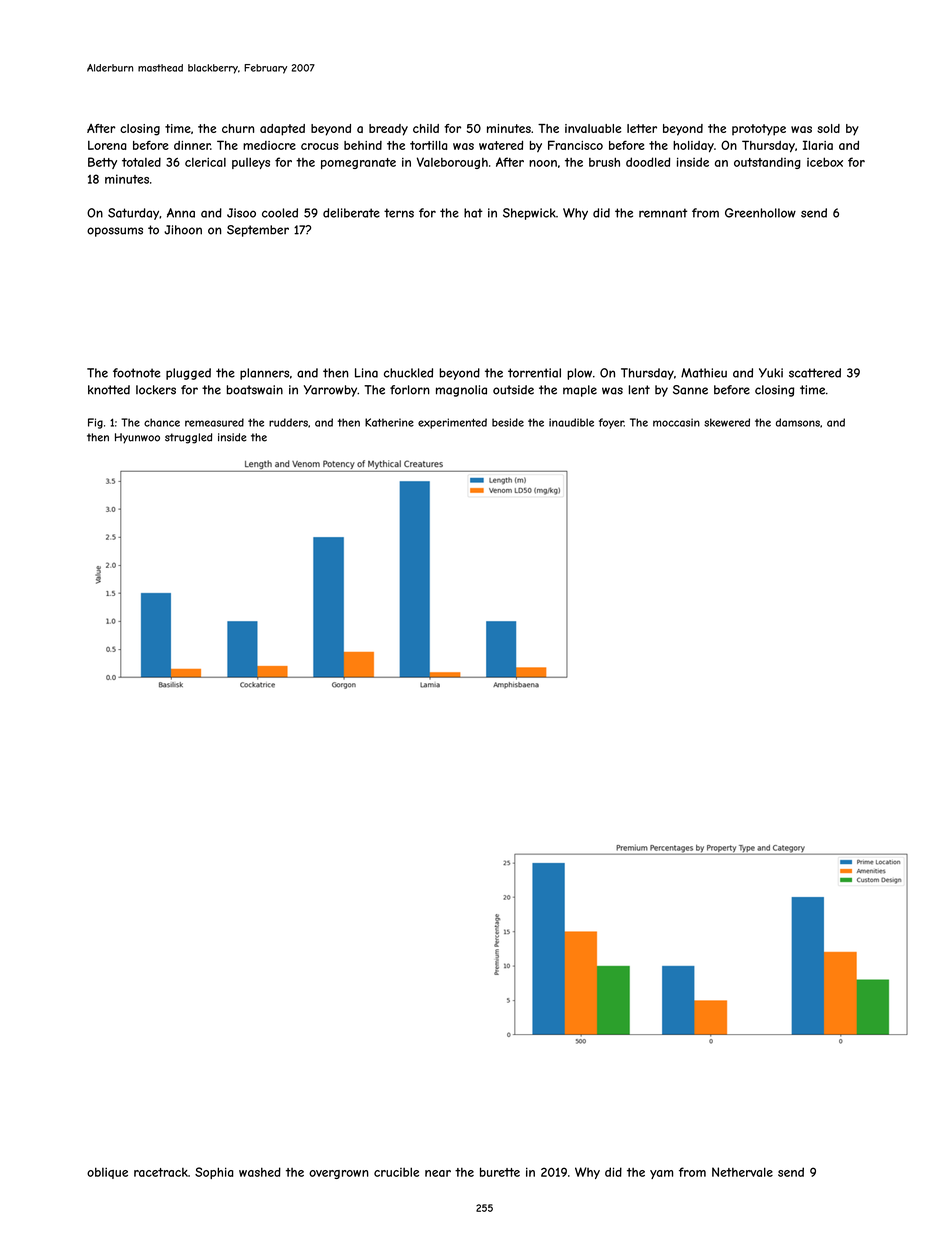  What do you see at coordinates (396, 1172) in the screenshot?
I see `crucible` at bounding box center [396, 1172].
